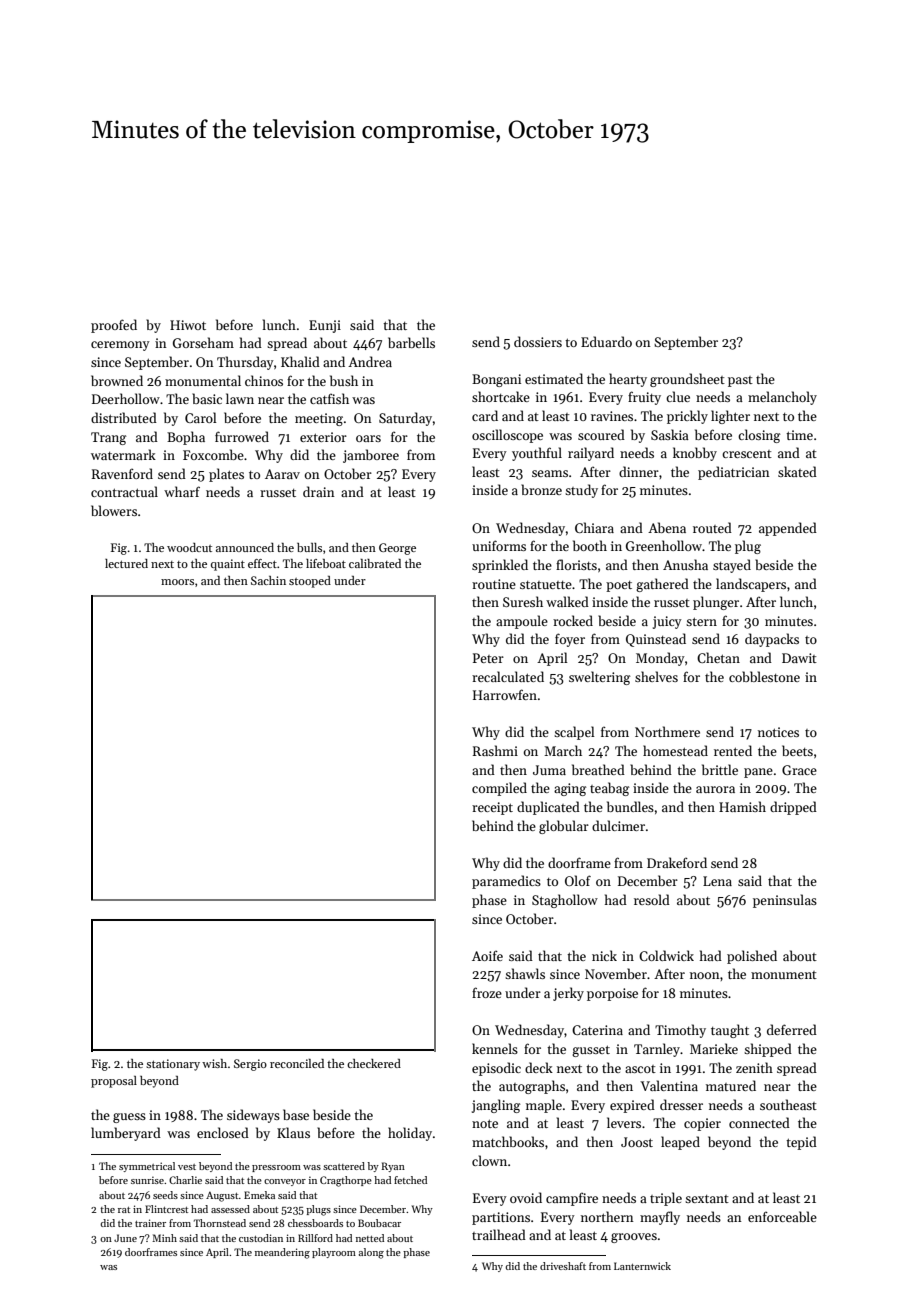 This screenshot has width=908, height=1316. Describe the element at coordinates (310, 582) in the screenshot. I see `stooped` at that location.
